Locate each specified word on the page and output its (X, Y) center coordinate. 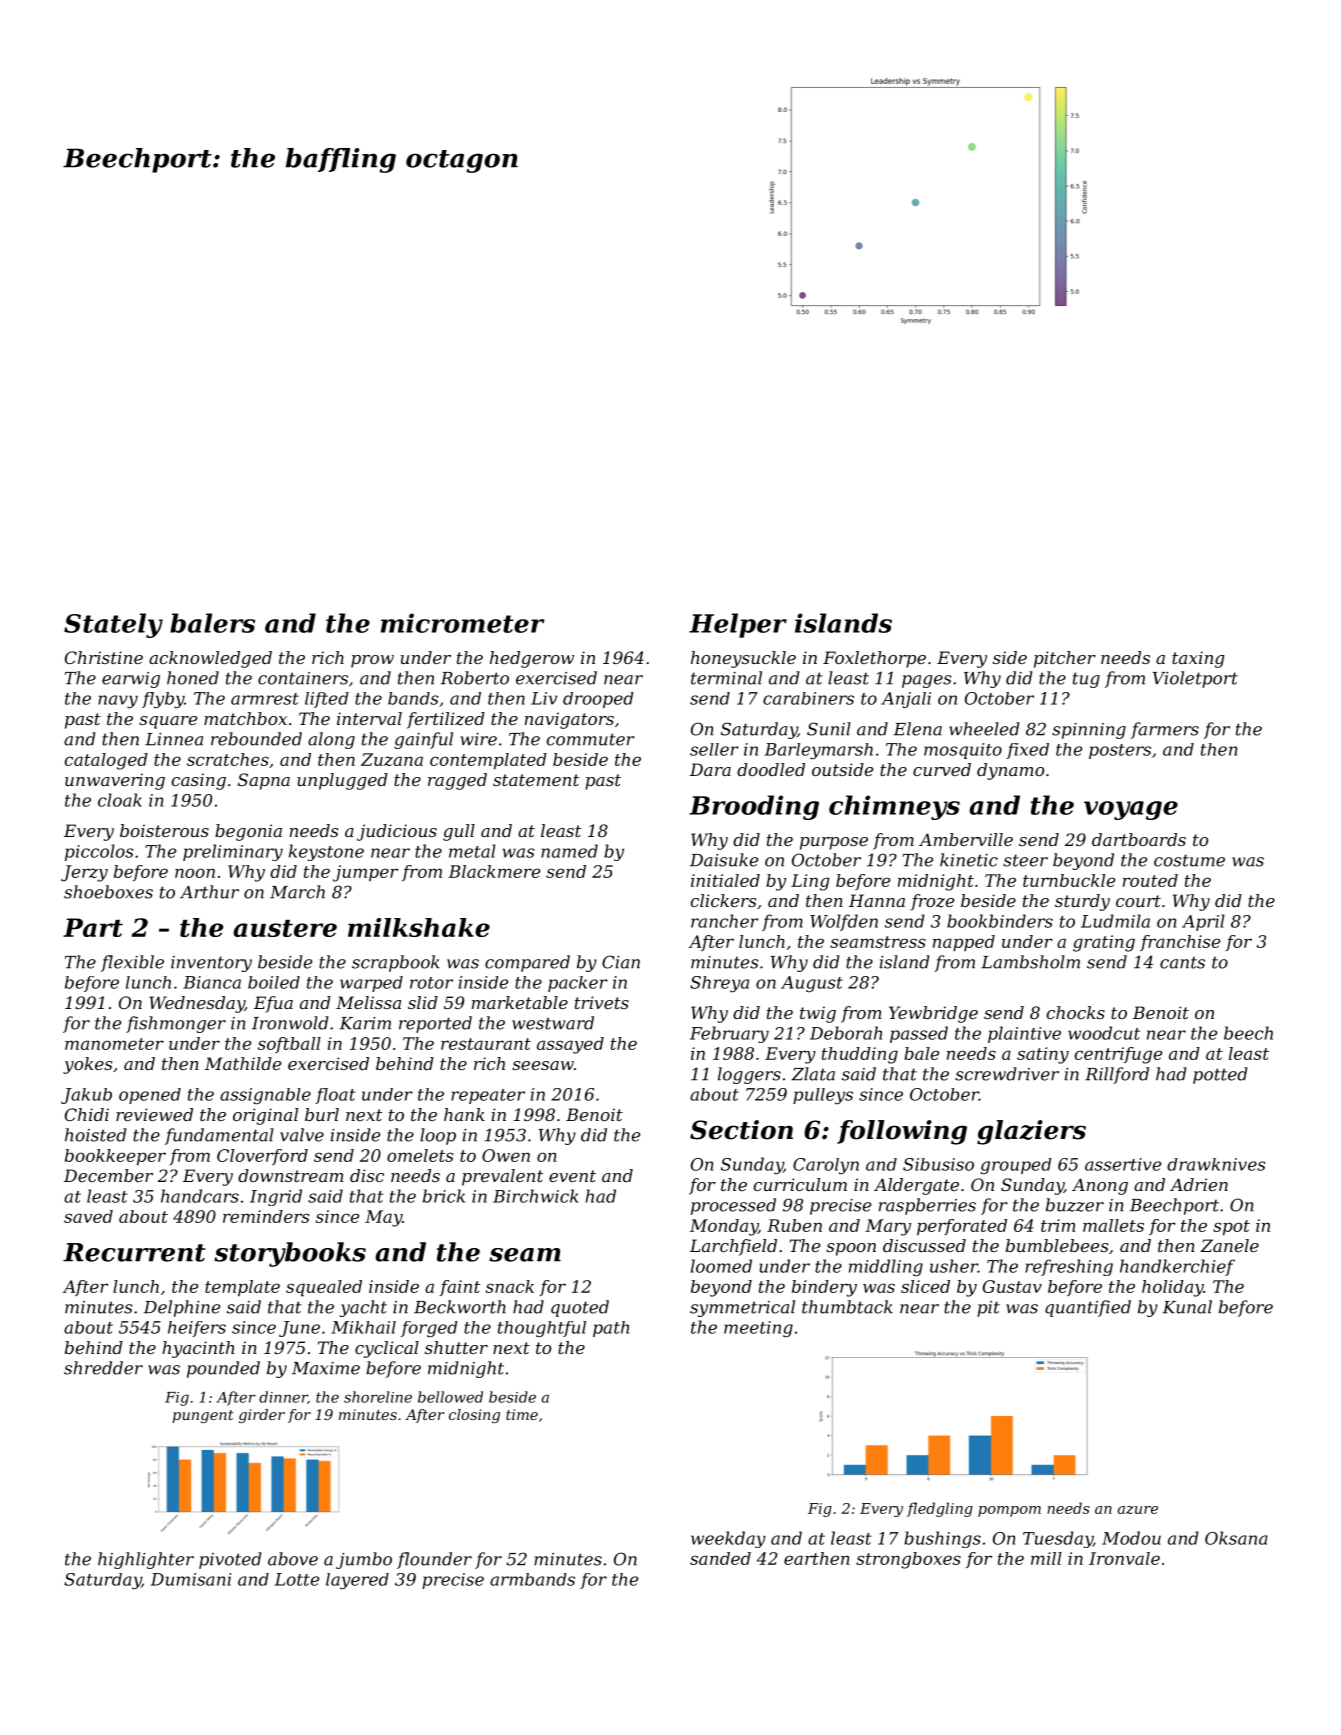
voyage (1131, 810)
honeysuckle (743, 659)
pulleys (823, 1096)
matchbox (245, 718)
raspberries (927, 1206)
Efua (273, 1004)
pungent (203, 1416)
